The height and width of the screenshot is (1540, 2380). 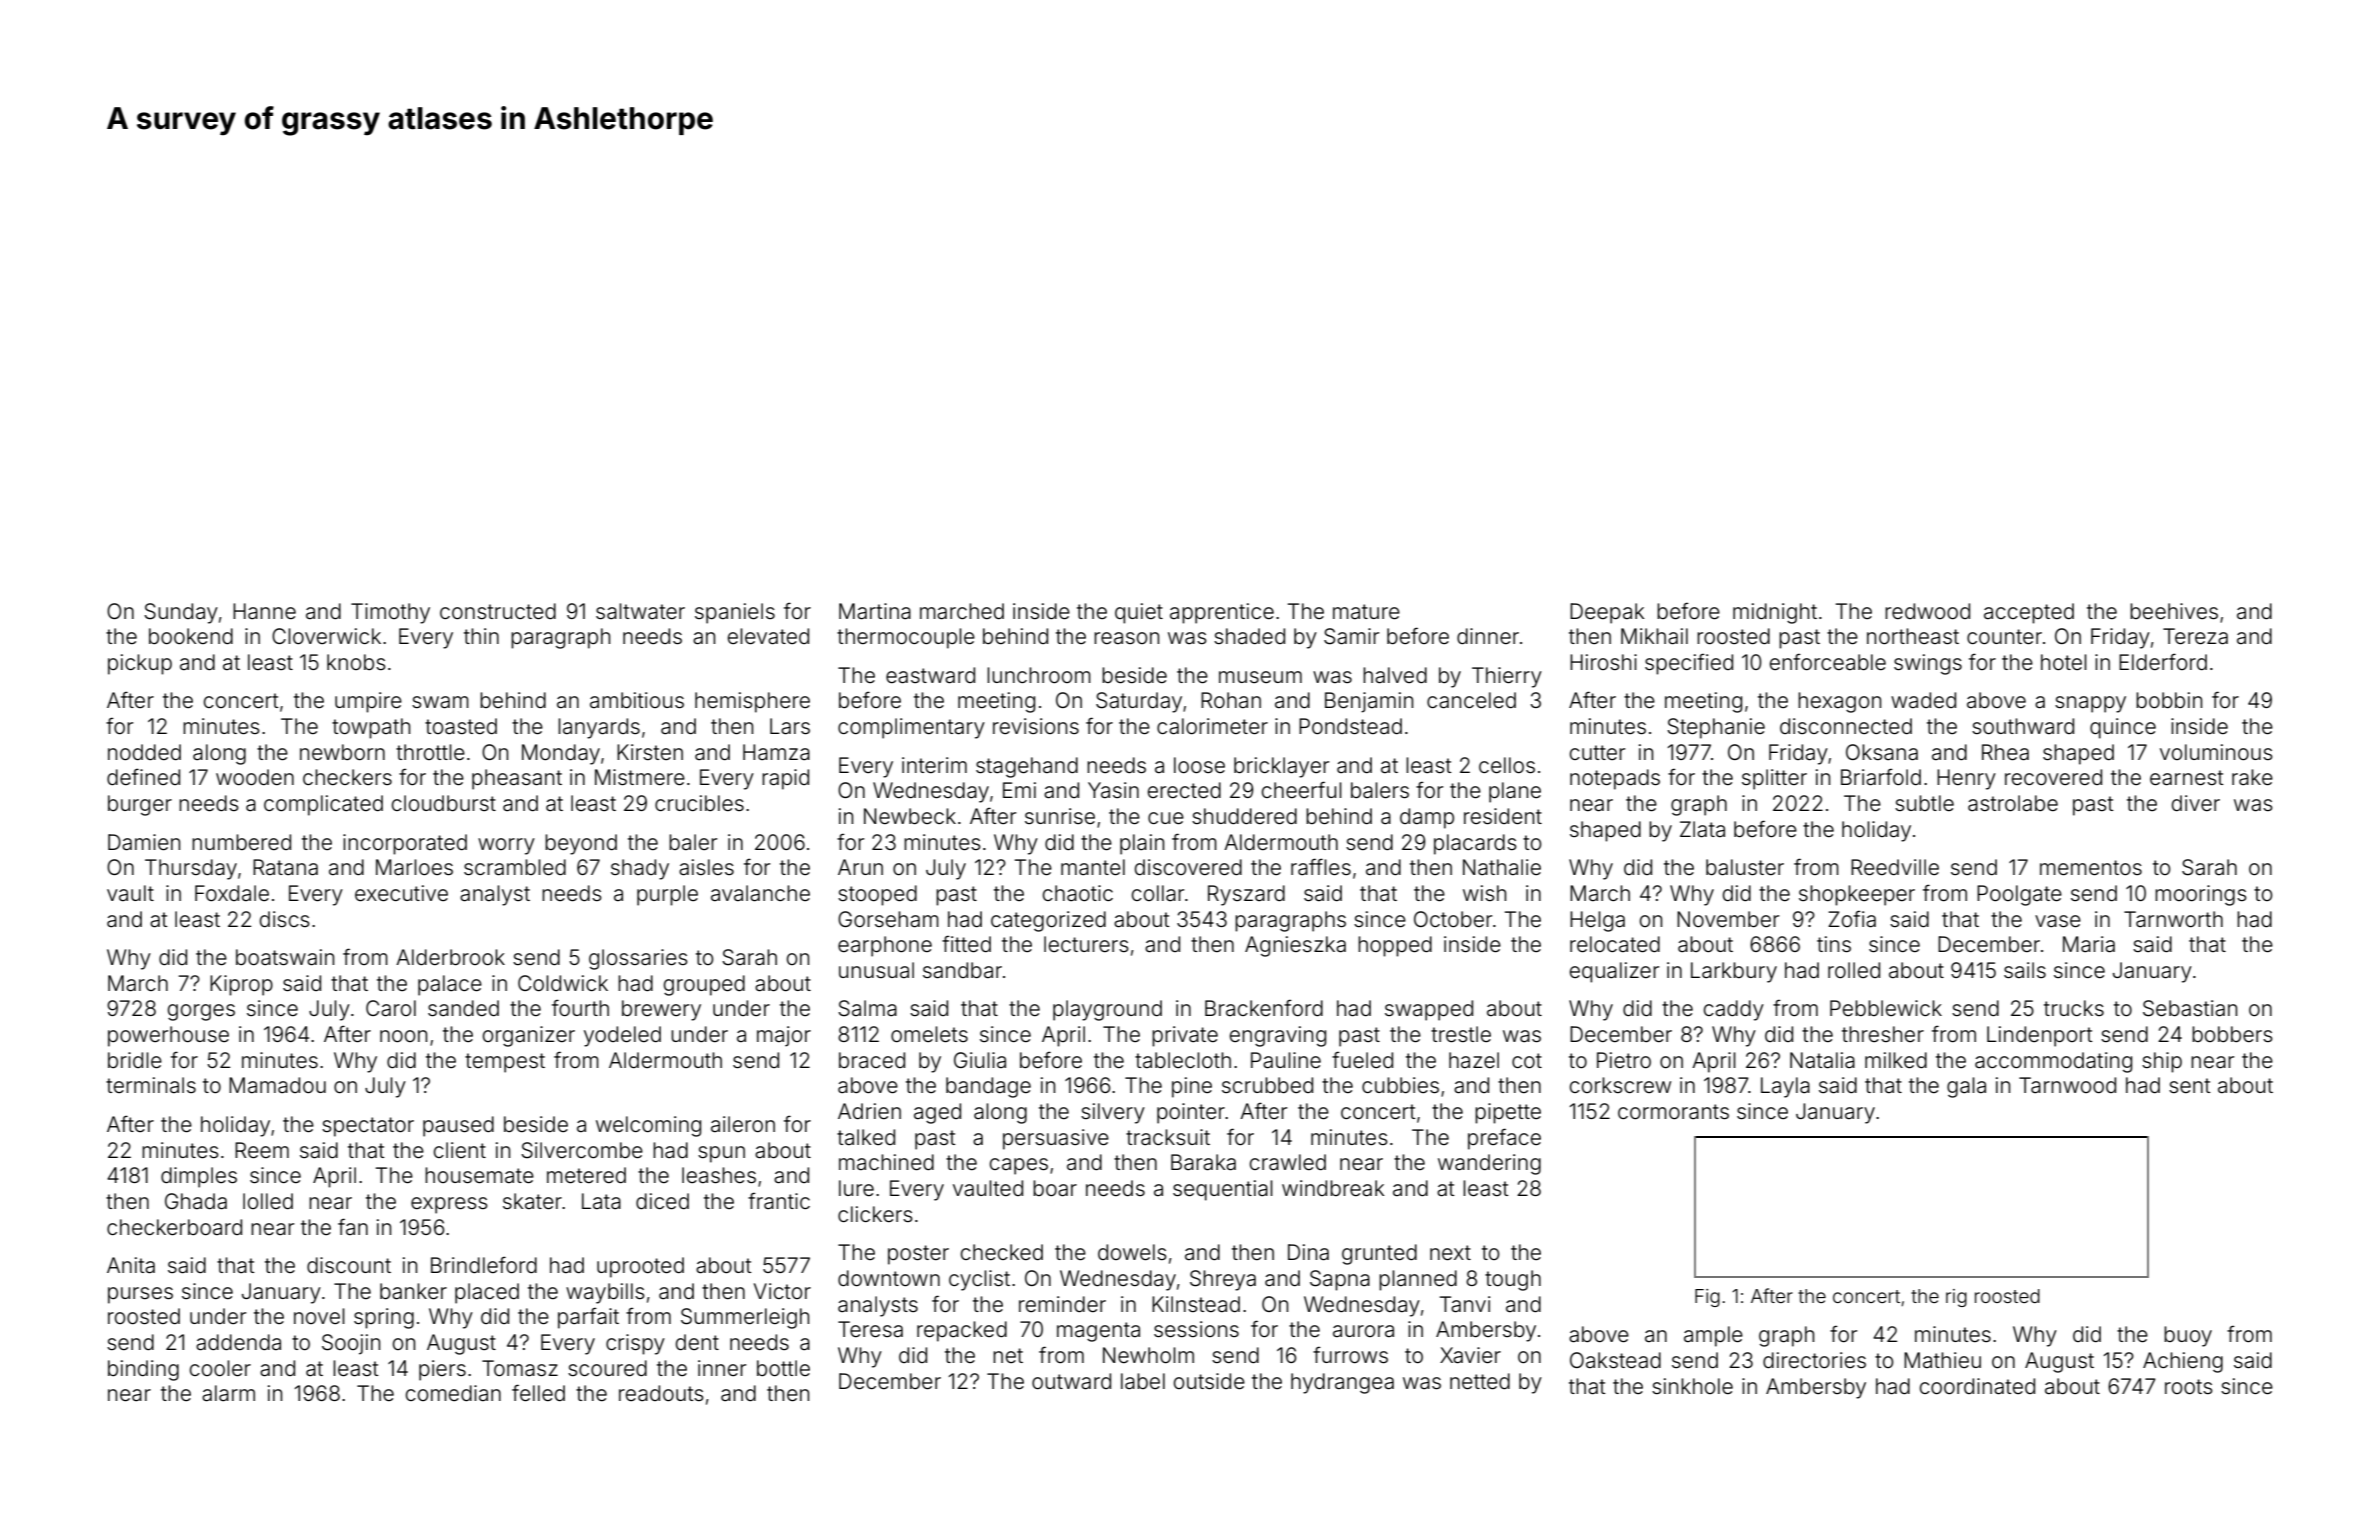 I want to click on revisions, so click(x=1036, y=726).
